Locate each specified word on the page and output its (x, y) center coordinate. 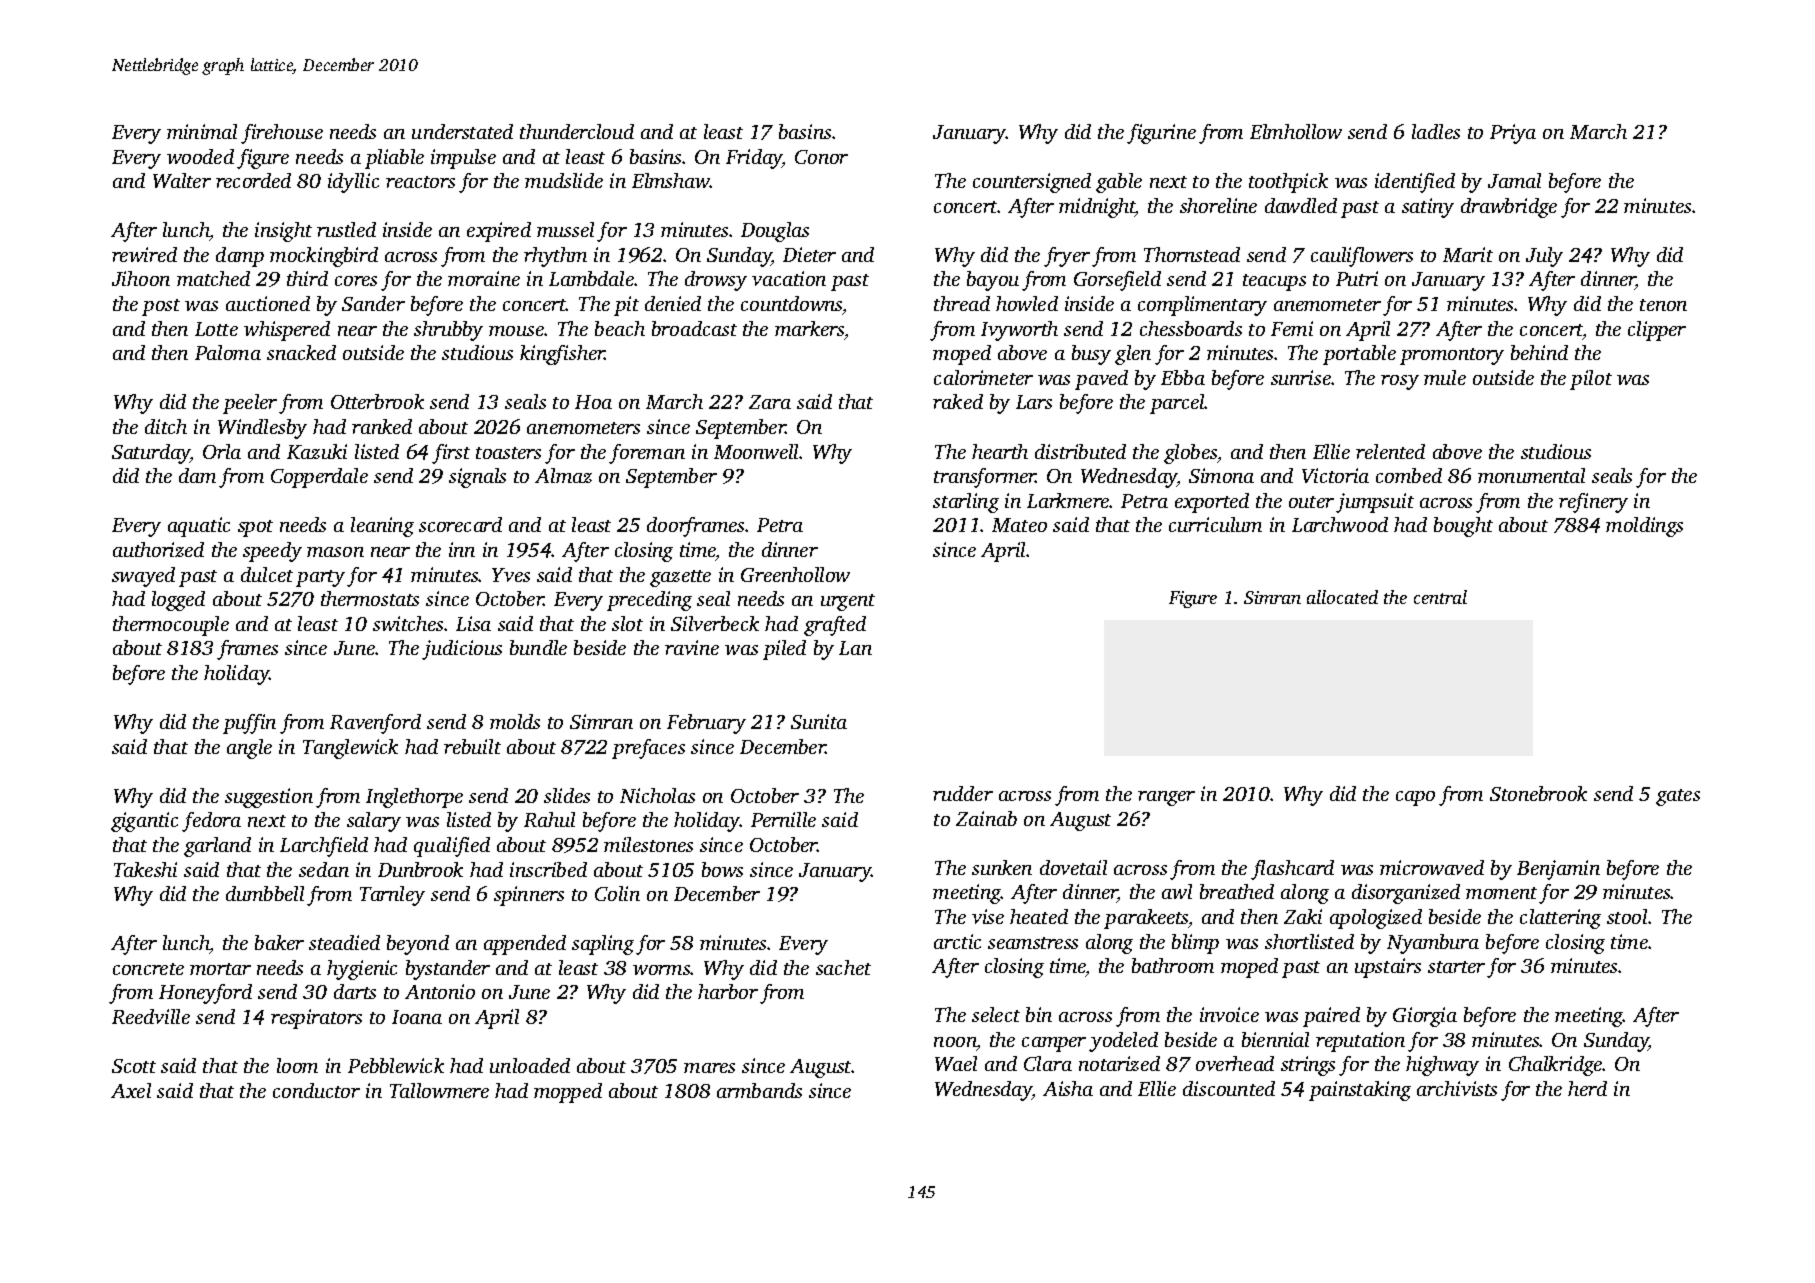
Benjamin (1558, 870)
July (1544, 257)
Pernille (783, 819)
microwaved (1432, 867)
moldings (1644, 527)
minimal (202, 131)
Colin (617, 893)
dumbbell (265, 893)
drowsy (716, 281)
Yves (511, 575)
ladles (1436, 131)
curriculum (1215, 524)
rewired (144, 254)
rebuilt (472, 746)
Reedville (151, 1016)
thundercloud (577, 131)
